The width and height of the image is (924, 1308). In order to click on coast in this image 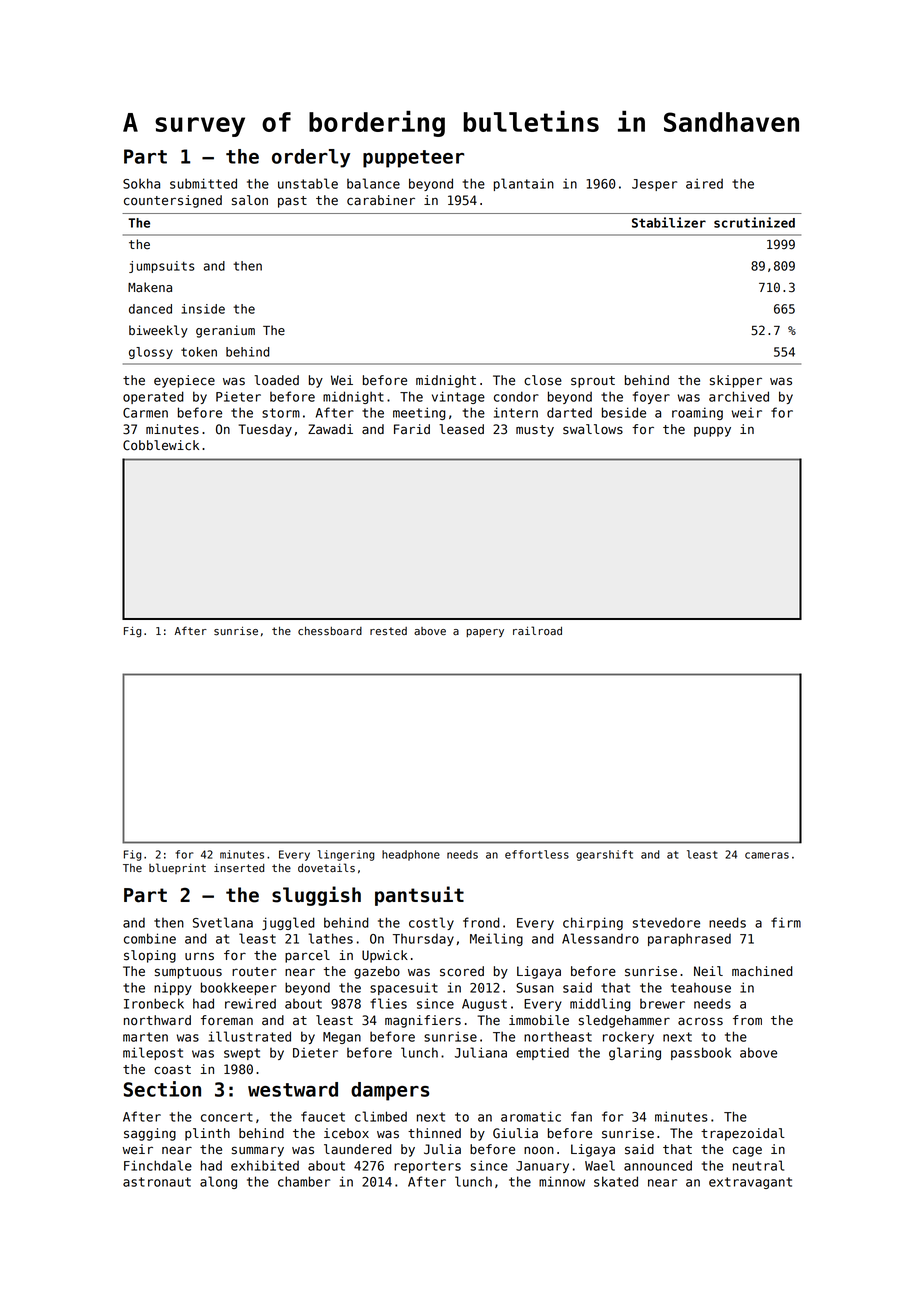, I will do `click(172, 1070)`.
